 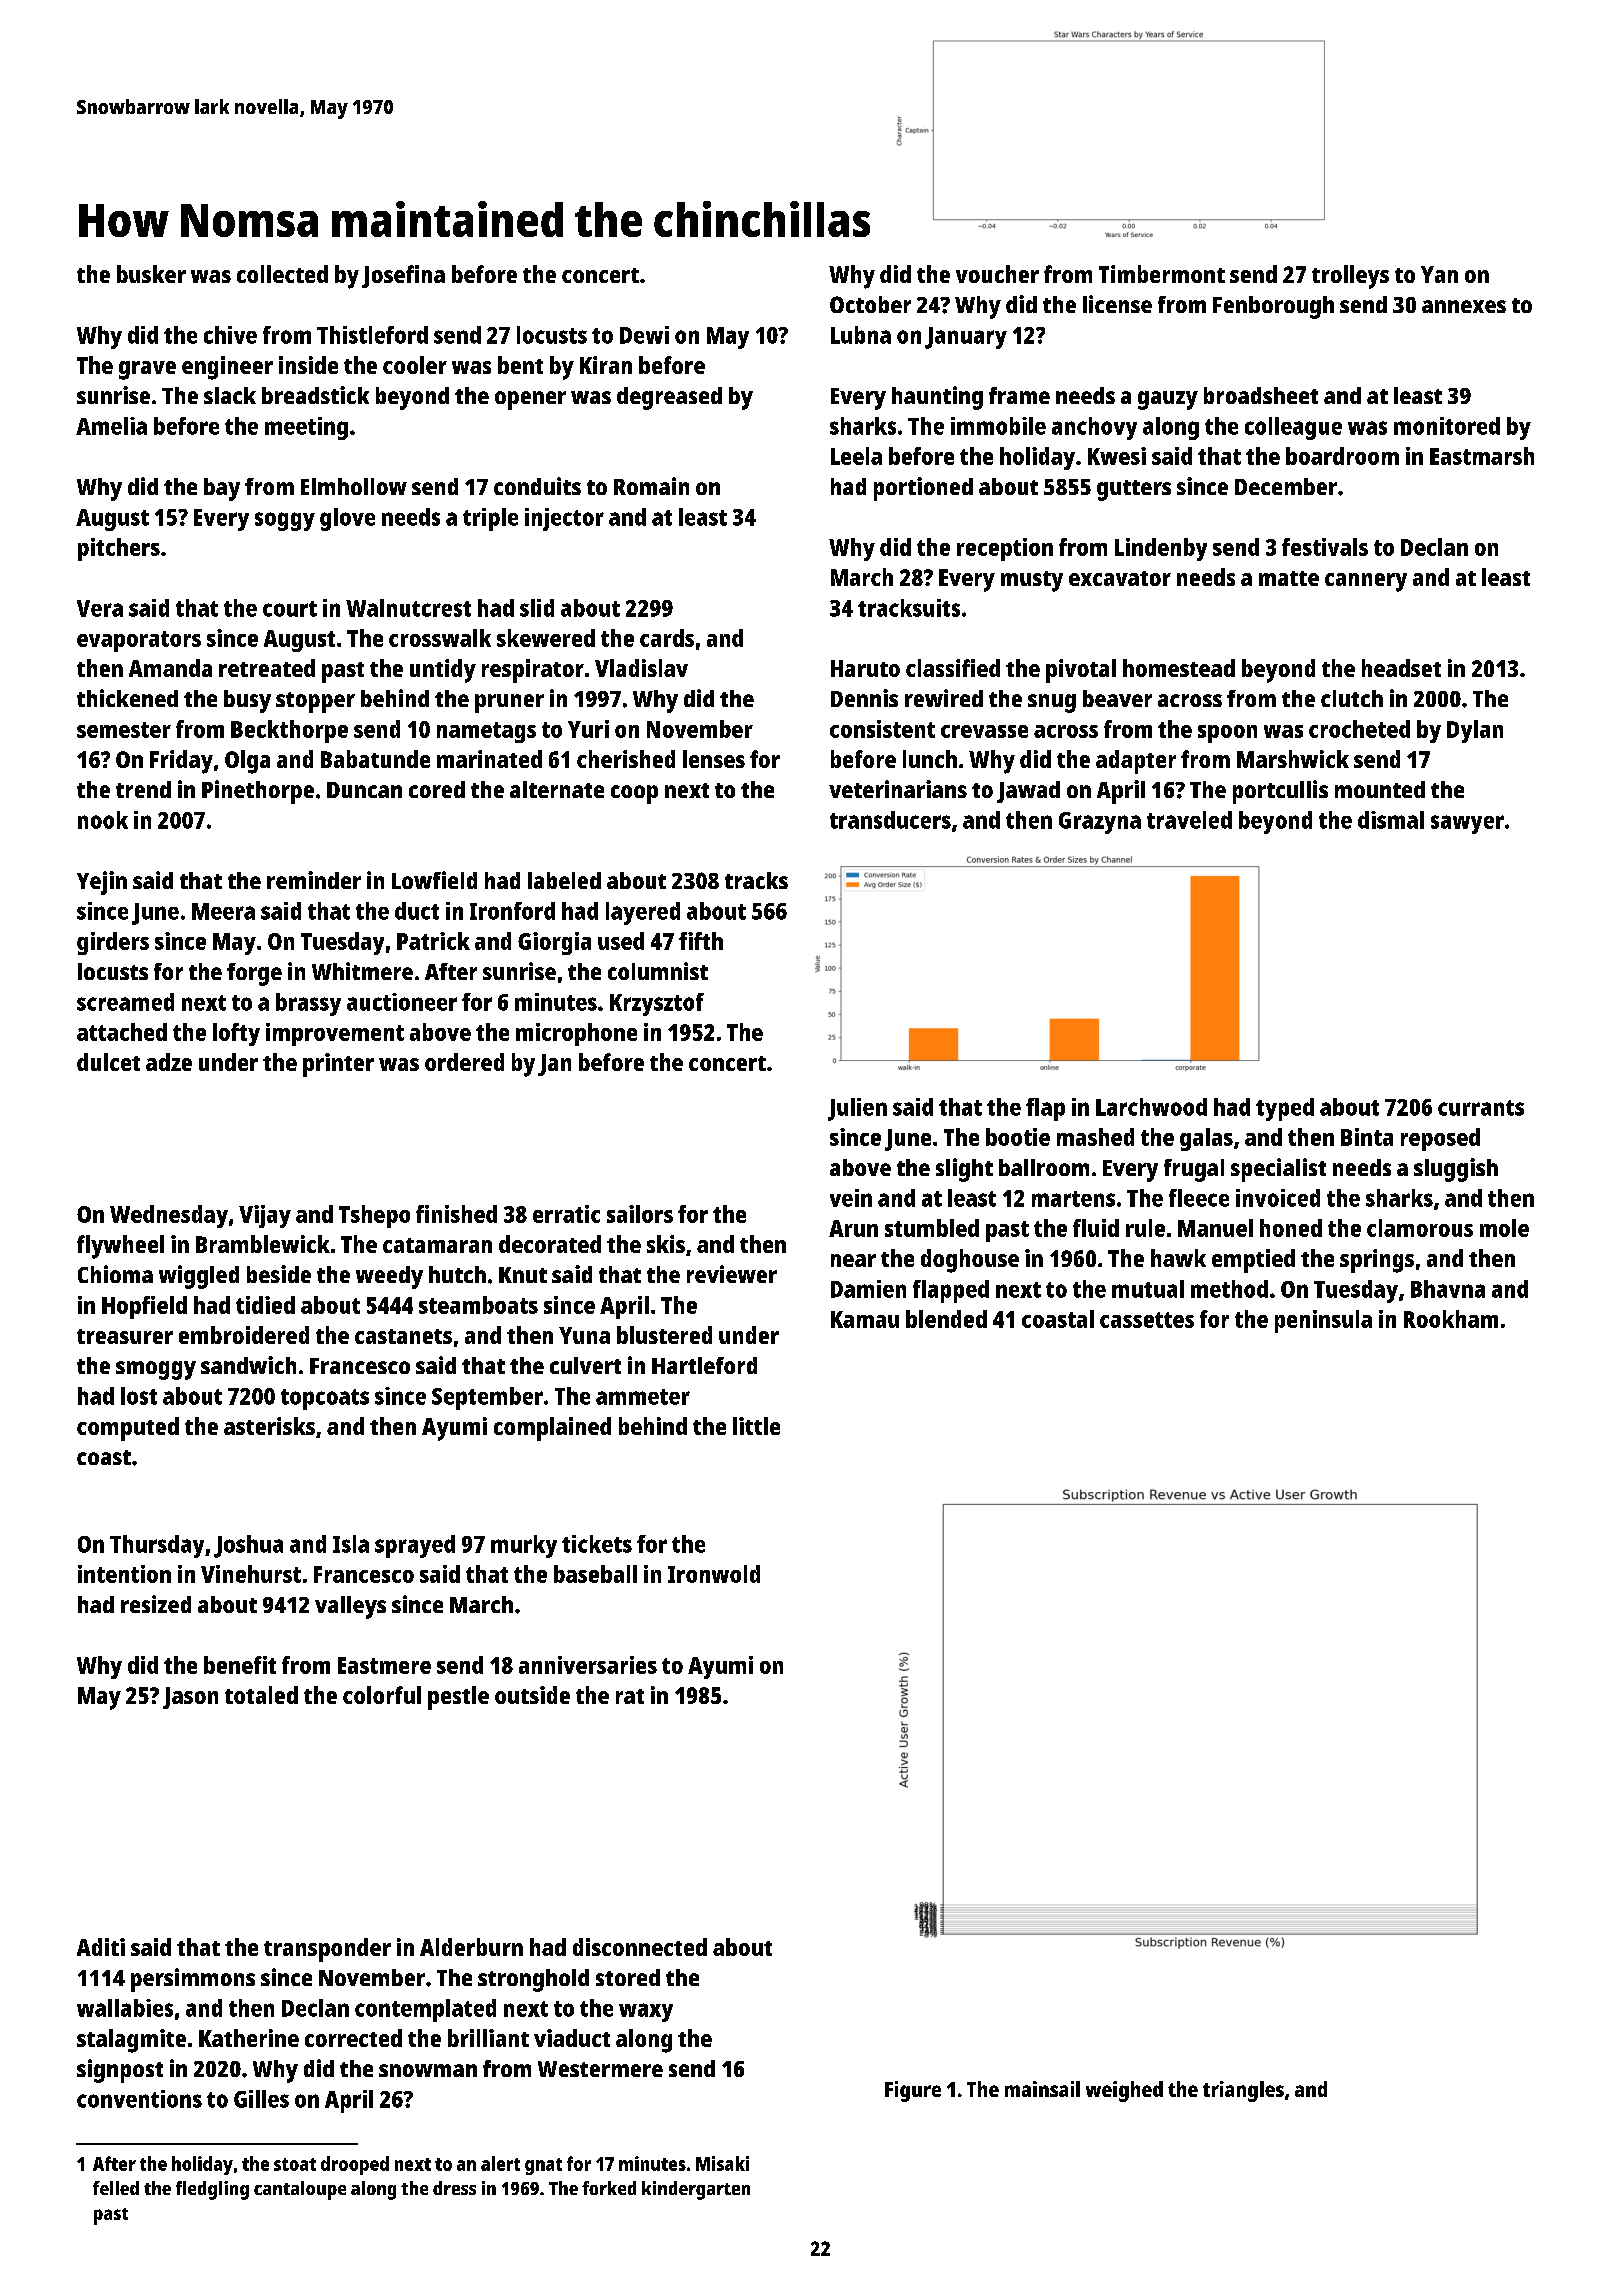 What do you see at coordinates (115, 1274) in the page?
I see `Chioma` at bounding box center [115, 1274].
